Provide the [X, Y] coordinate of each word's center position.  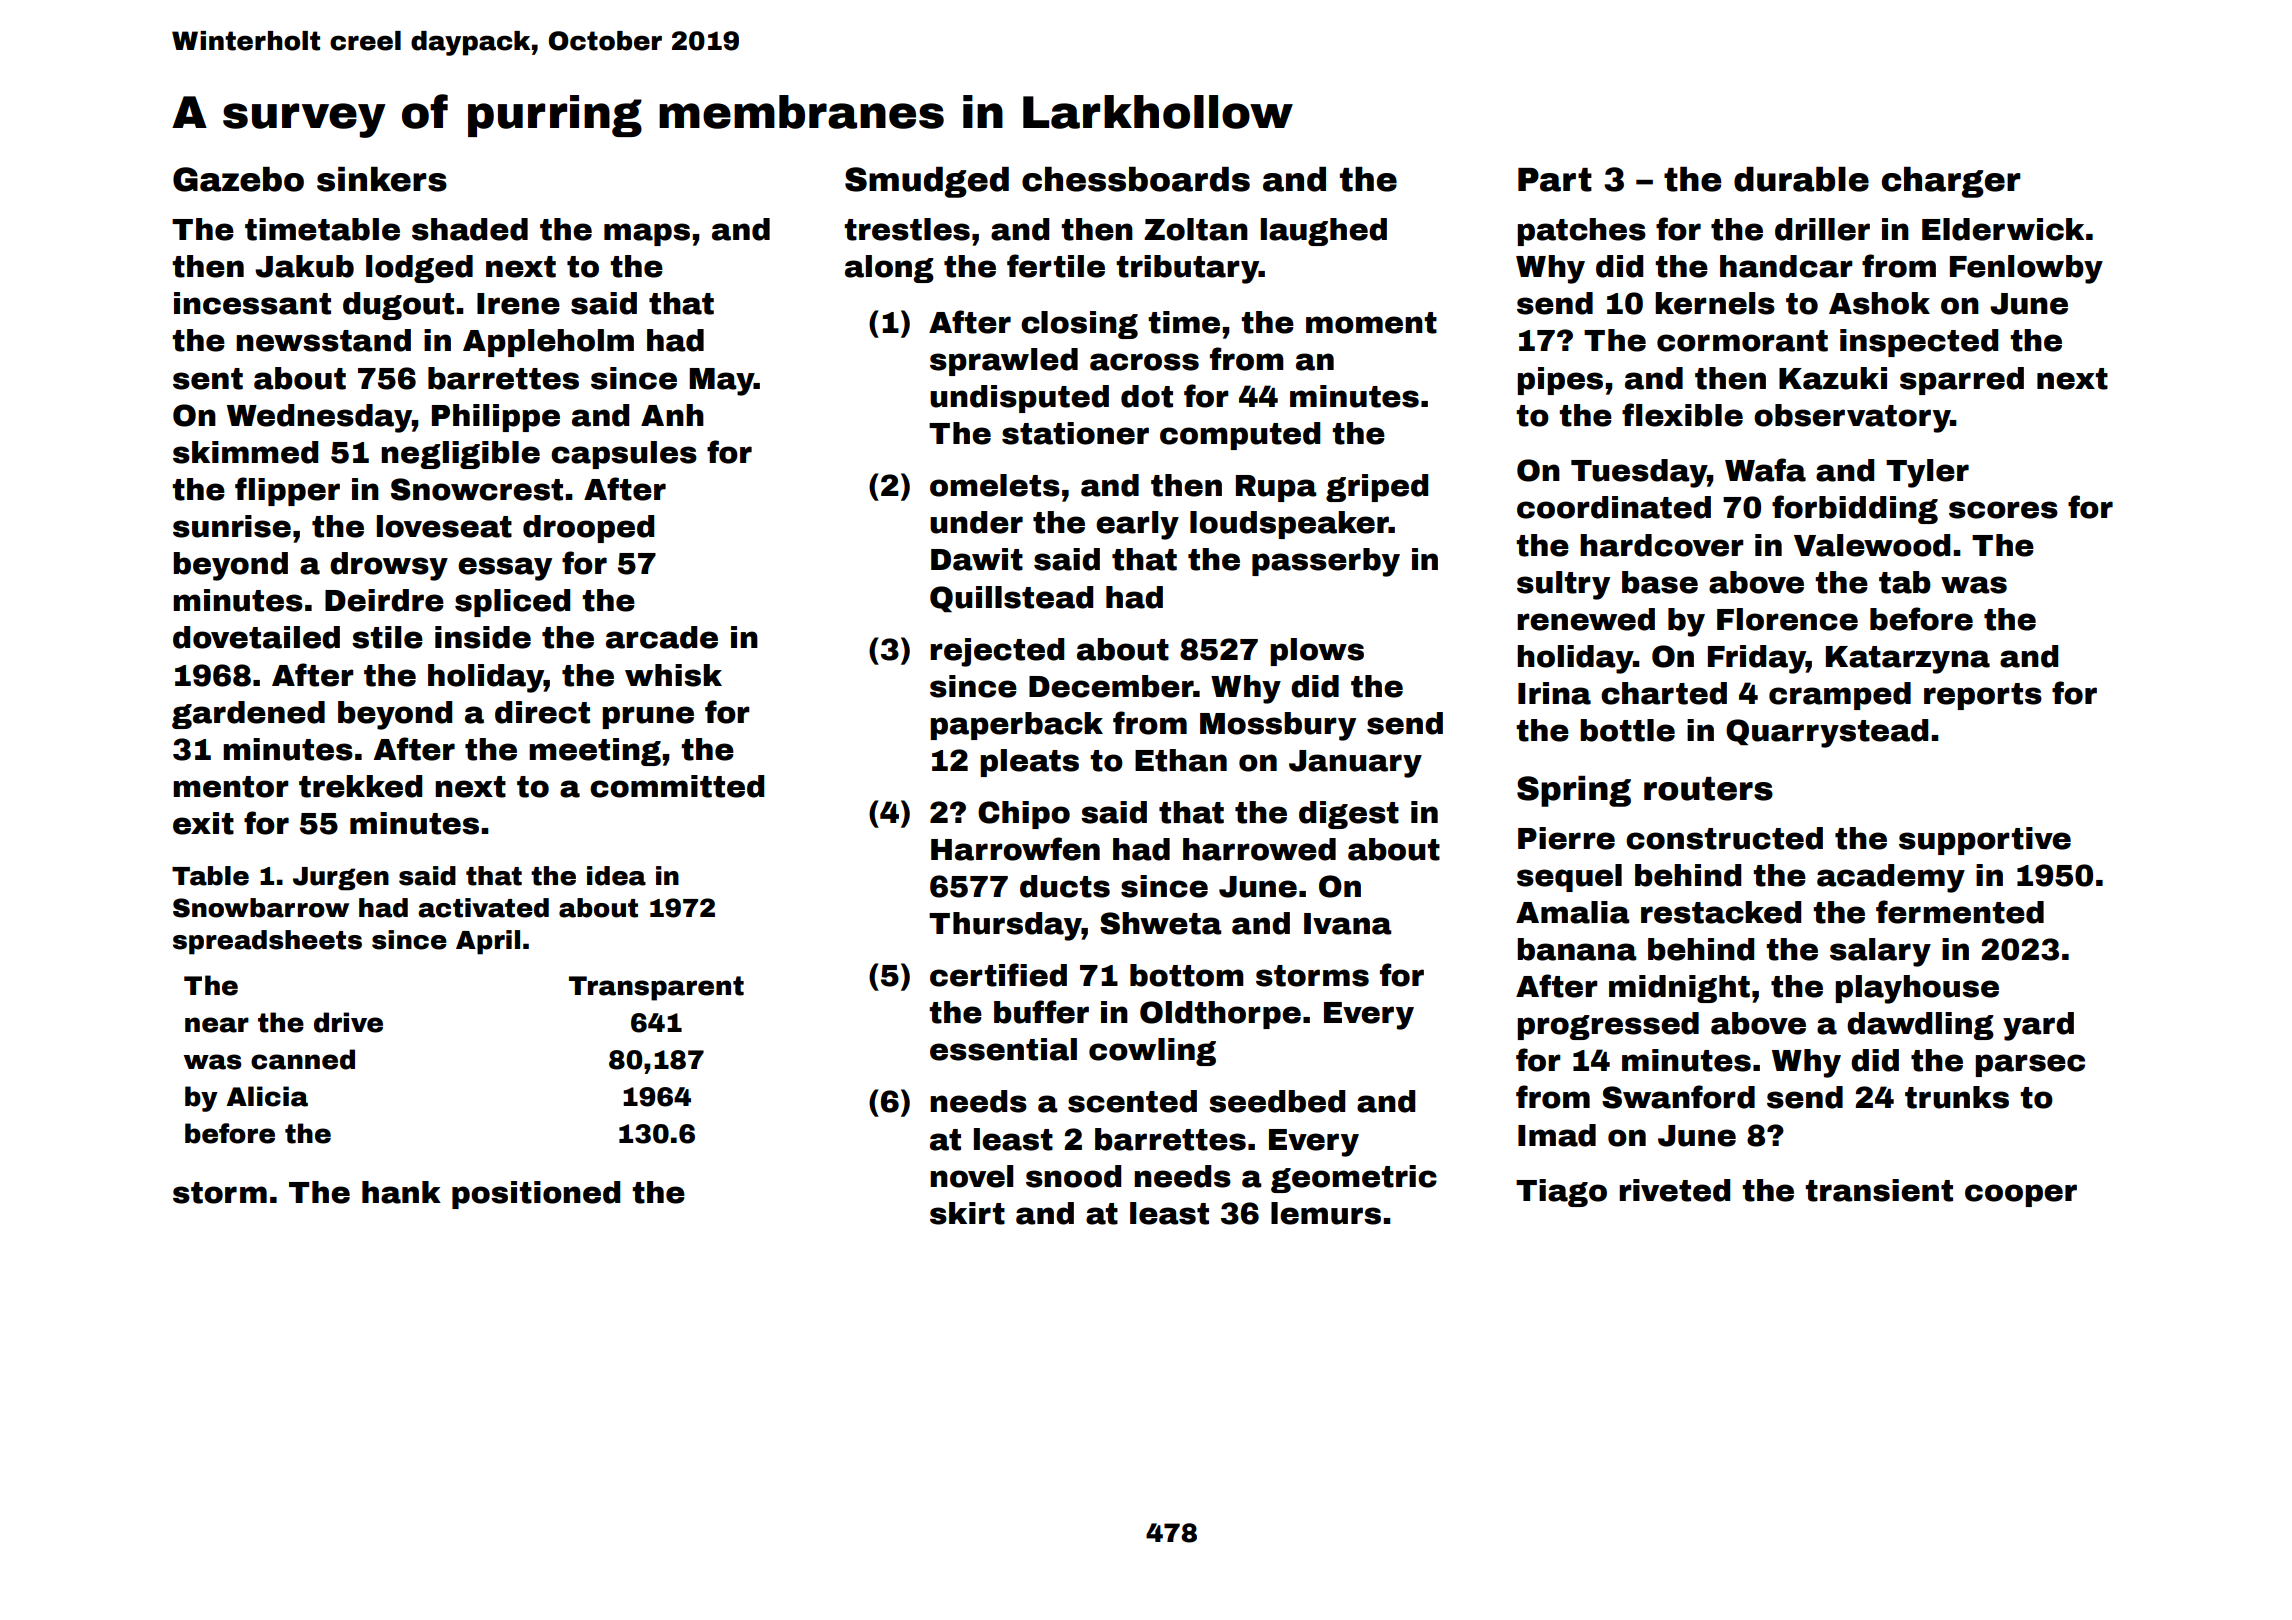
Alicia [267, 1096]
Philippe [496, 418]
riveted [1674, 1190]
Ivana [1348, 924]
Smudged [927, 182]
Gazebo [238, 179]
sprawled [1004, 362]
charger [1951, 182]
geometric [1354, 1179]
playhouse [1917, 989]
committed [677, 786]
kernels [1715, 303]
